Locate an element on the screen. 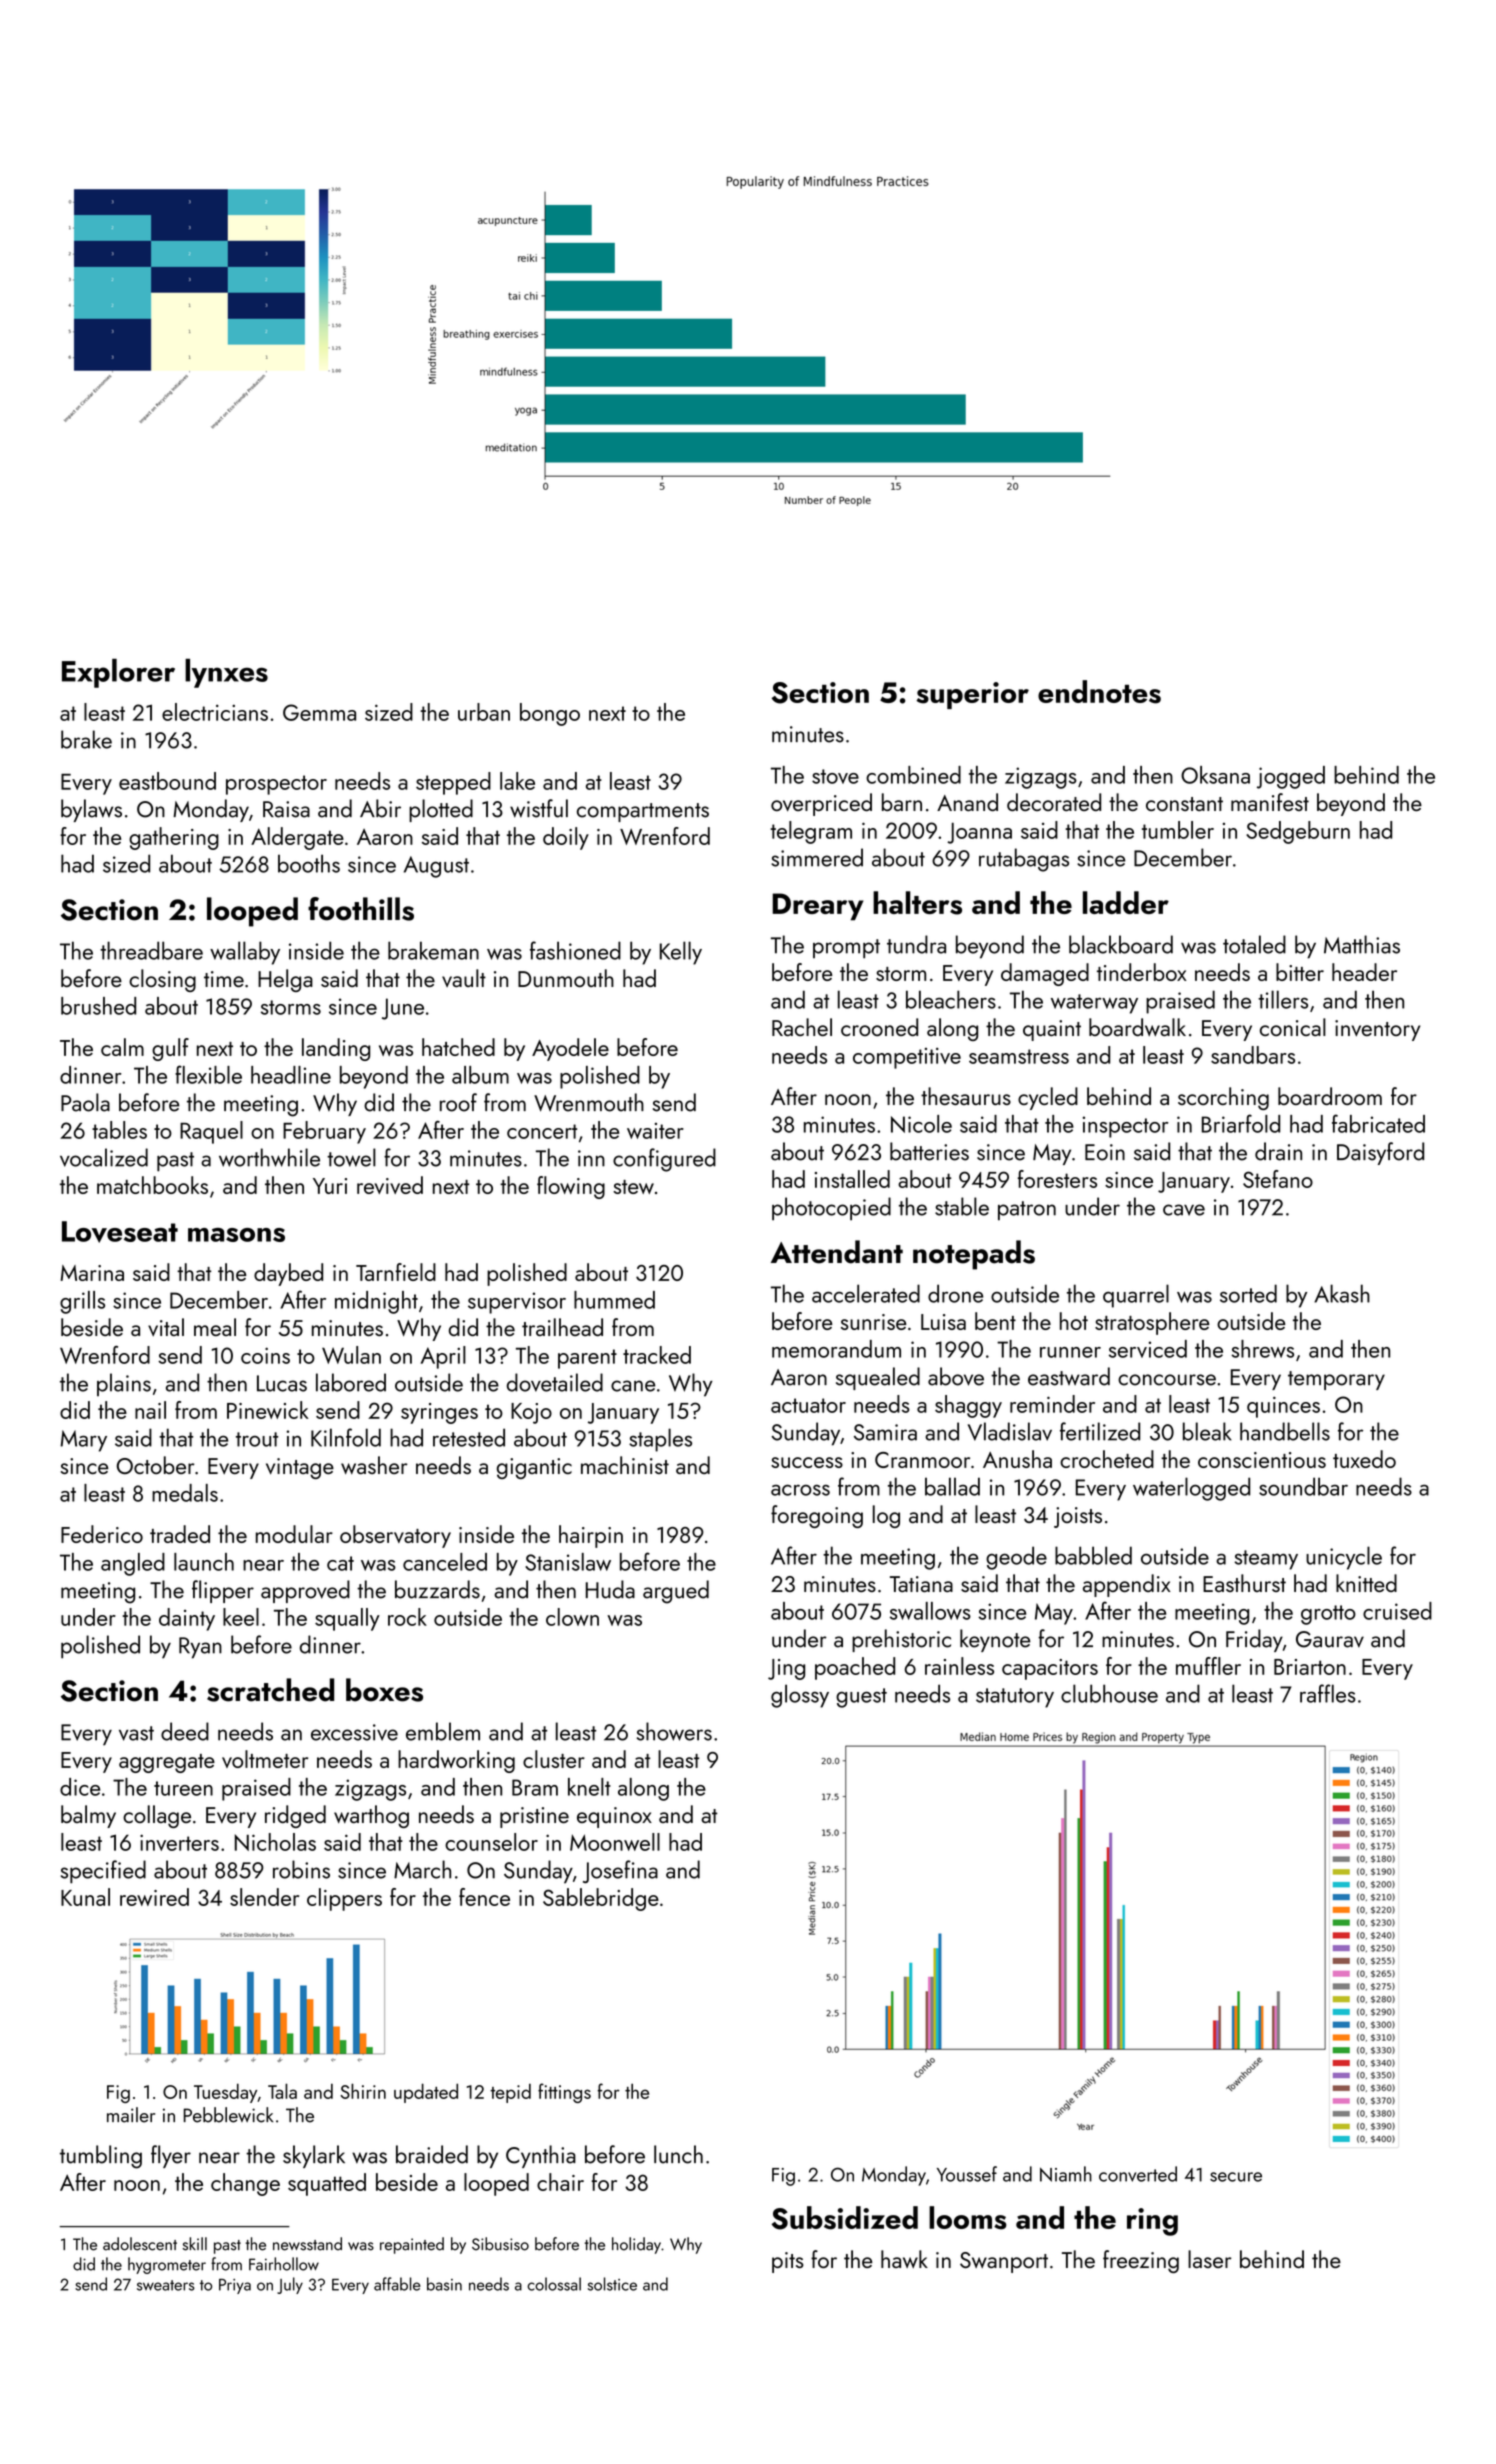 The image size is (1496, 2464). unicycle is located at coordinates (1344, 1558).
